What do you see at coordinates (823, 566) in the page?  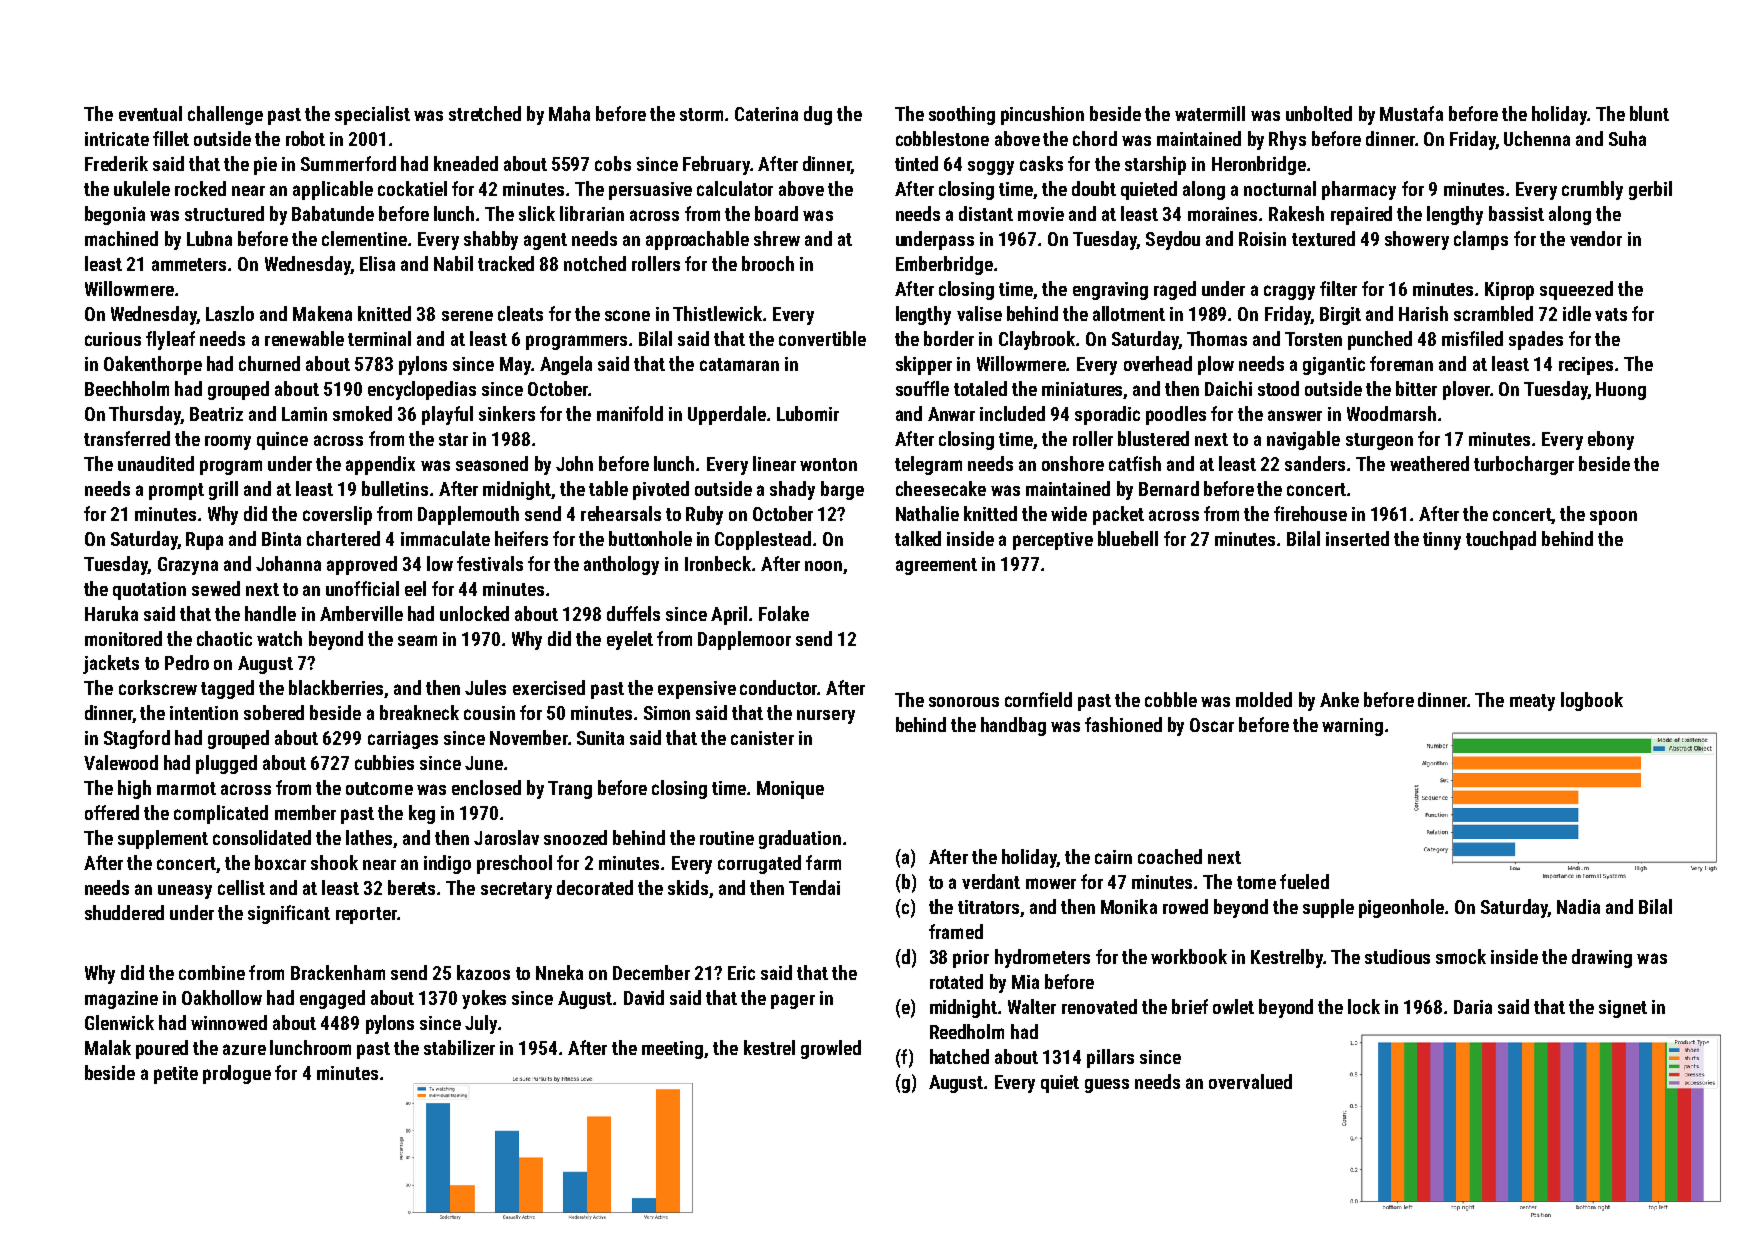 I see `noon` at bounding box center [823, 566].
